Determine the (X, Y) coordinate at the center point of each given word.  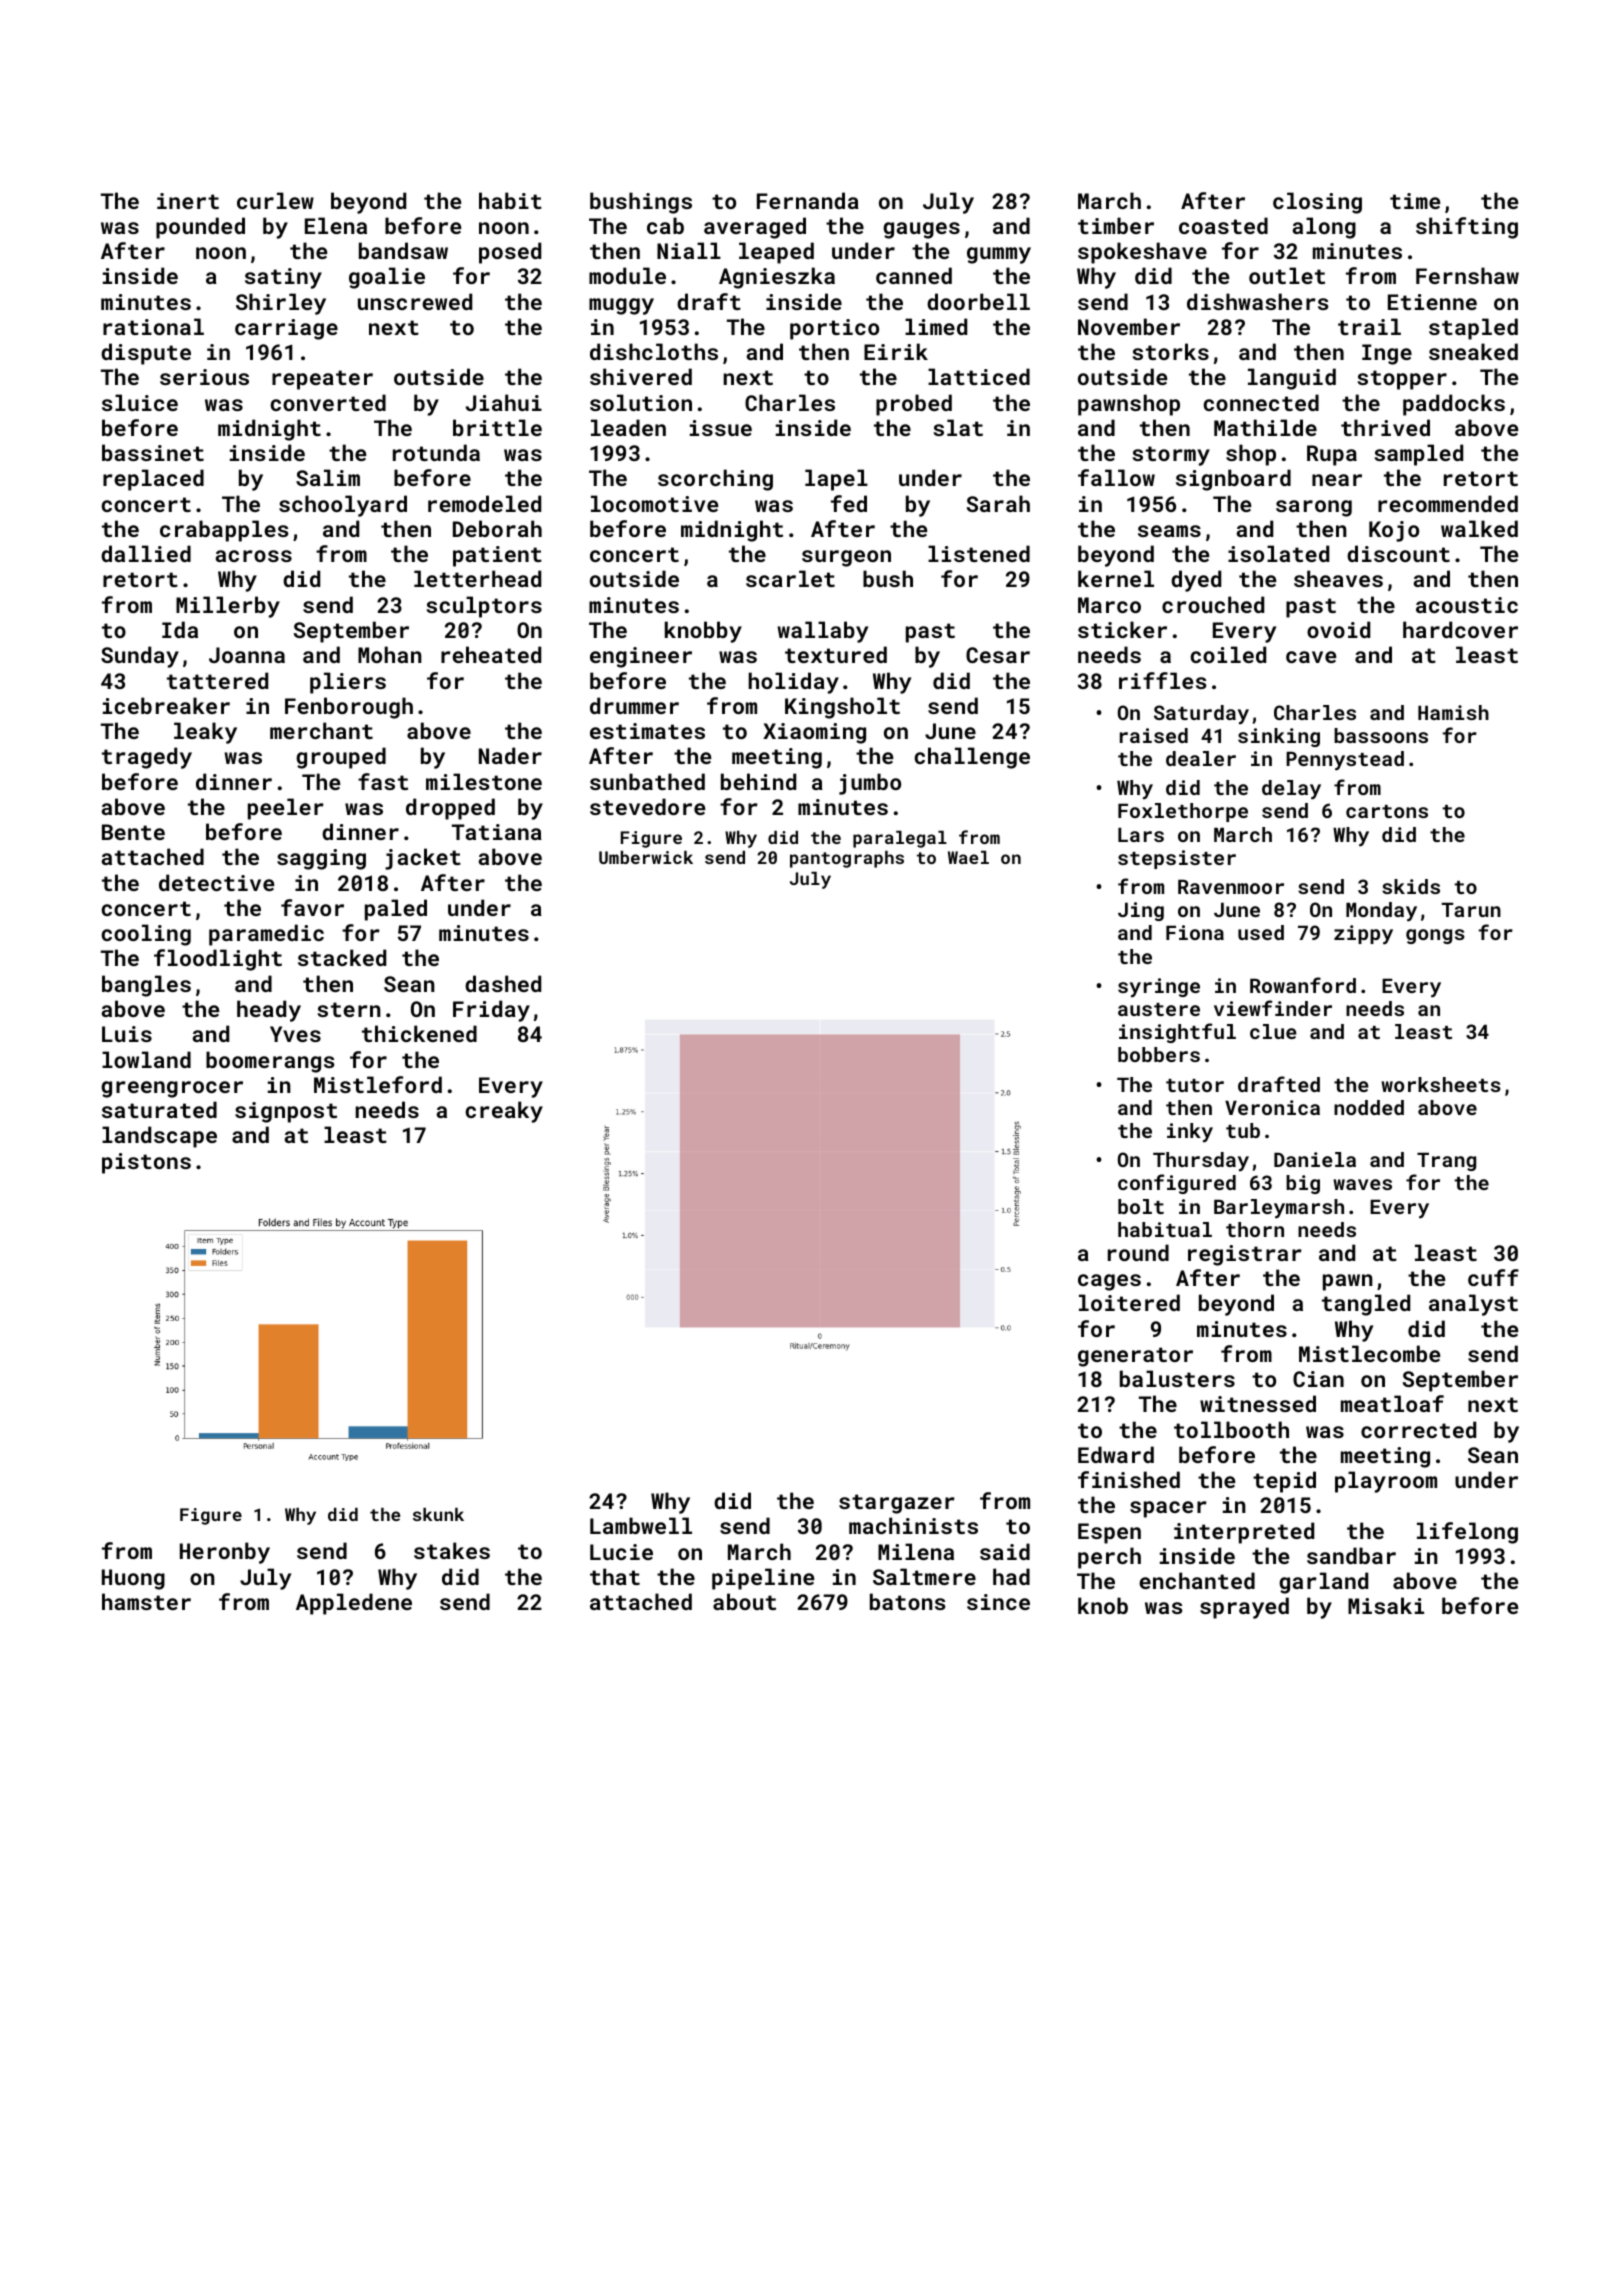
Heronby (225, 1553)
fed (849, 503)
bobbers (1159, 1054)
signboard (1233, 480)
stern (349, 1009)
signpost (286, 1112)
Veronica (1272, 1107)
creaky (504, 1112)
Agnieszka (777, 278)
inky (1190, 1132)
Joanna (247, 655)
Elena (336, 225)
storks (1170, 351)
